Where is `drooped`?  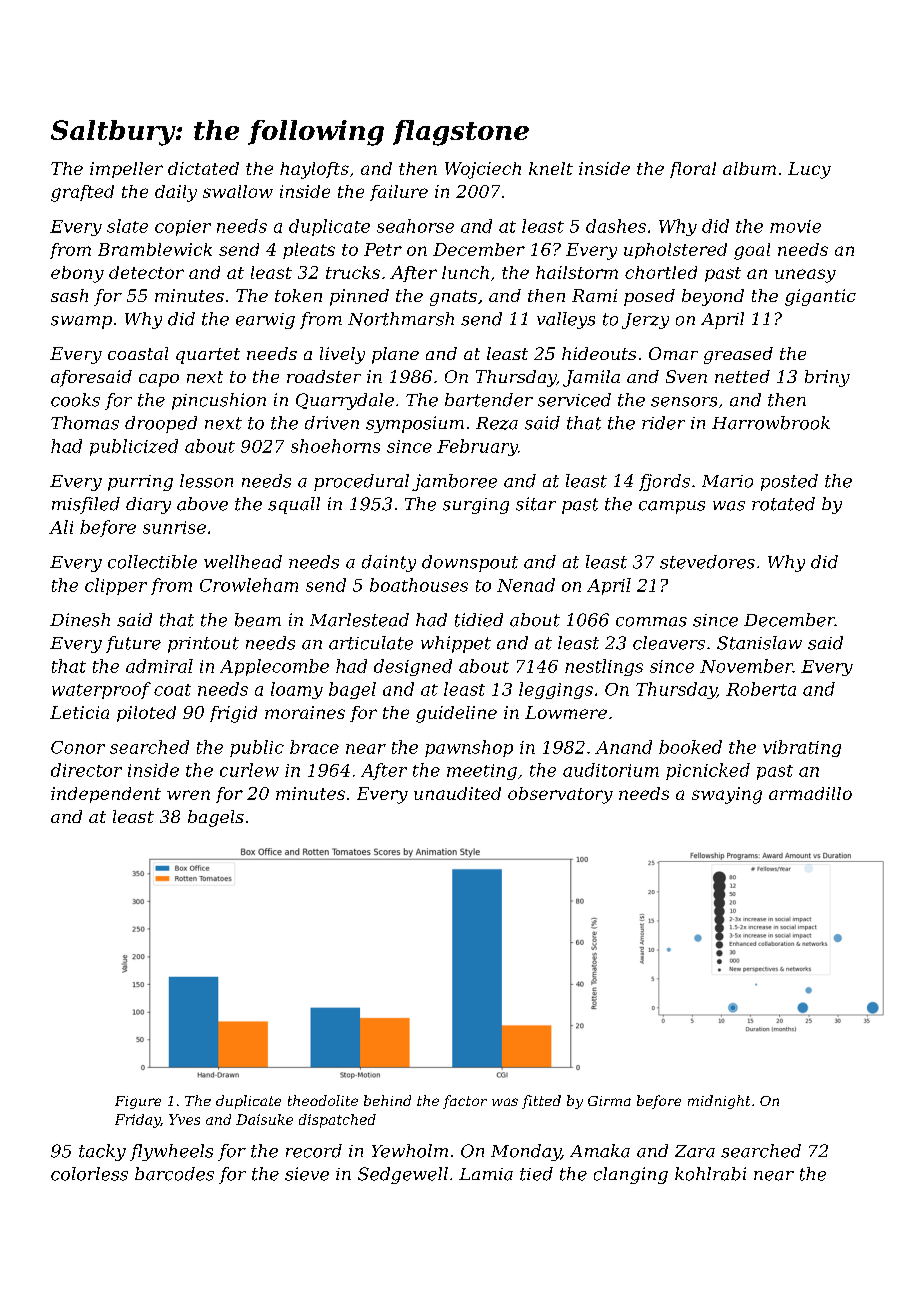
drooped is located at coordinates (161, 424).
